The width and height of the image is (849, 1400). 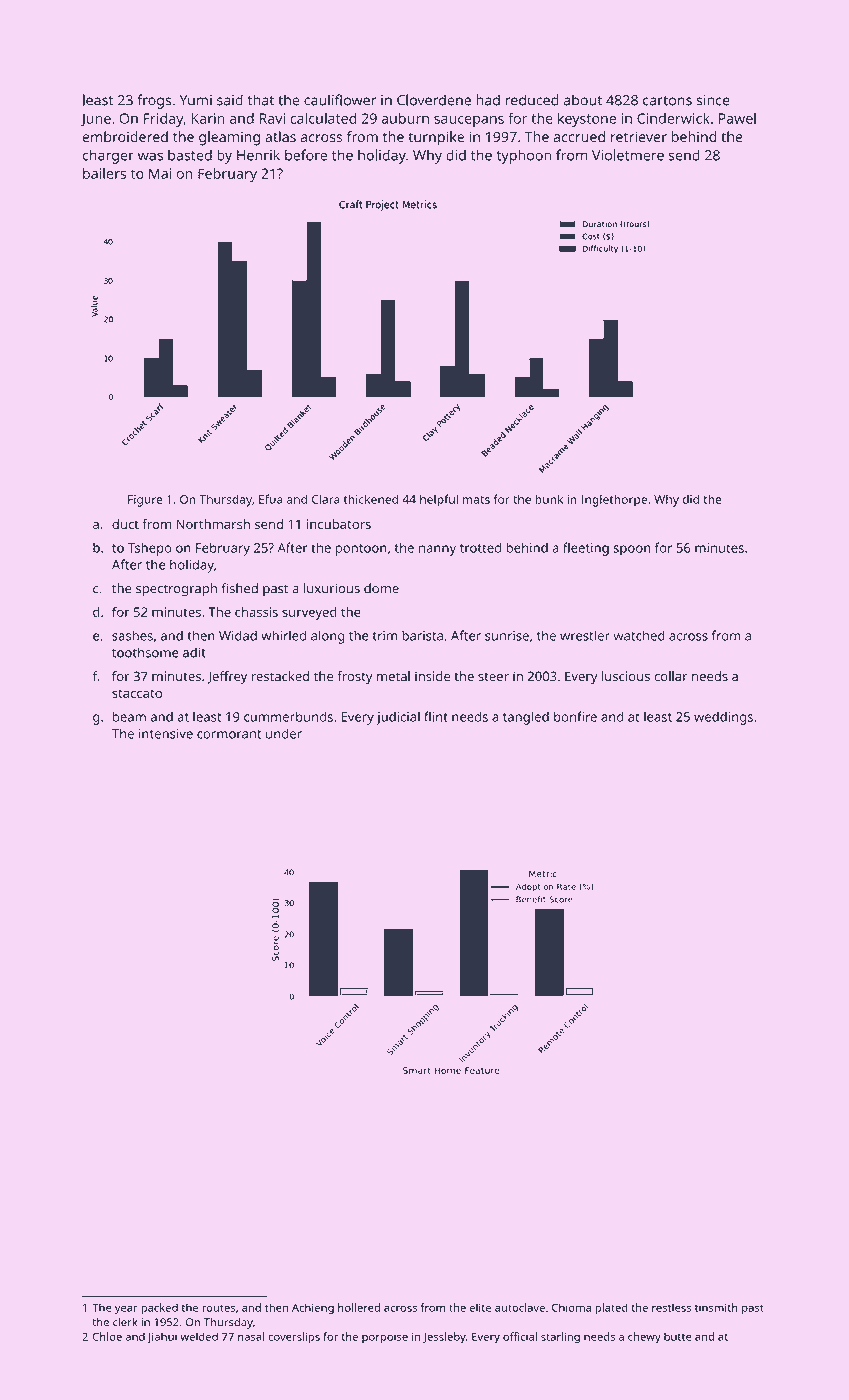 What do you see at coordinates (125, 136) in the image?
I see `embroidered` at bounding box center [125, 136].
